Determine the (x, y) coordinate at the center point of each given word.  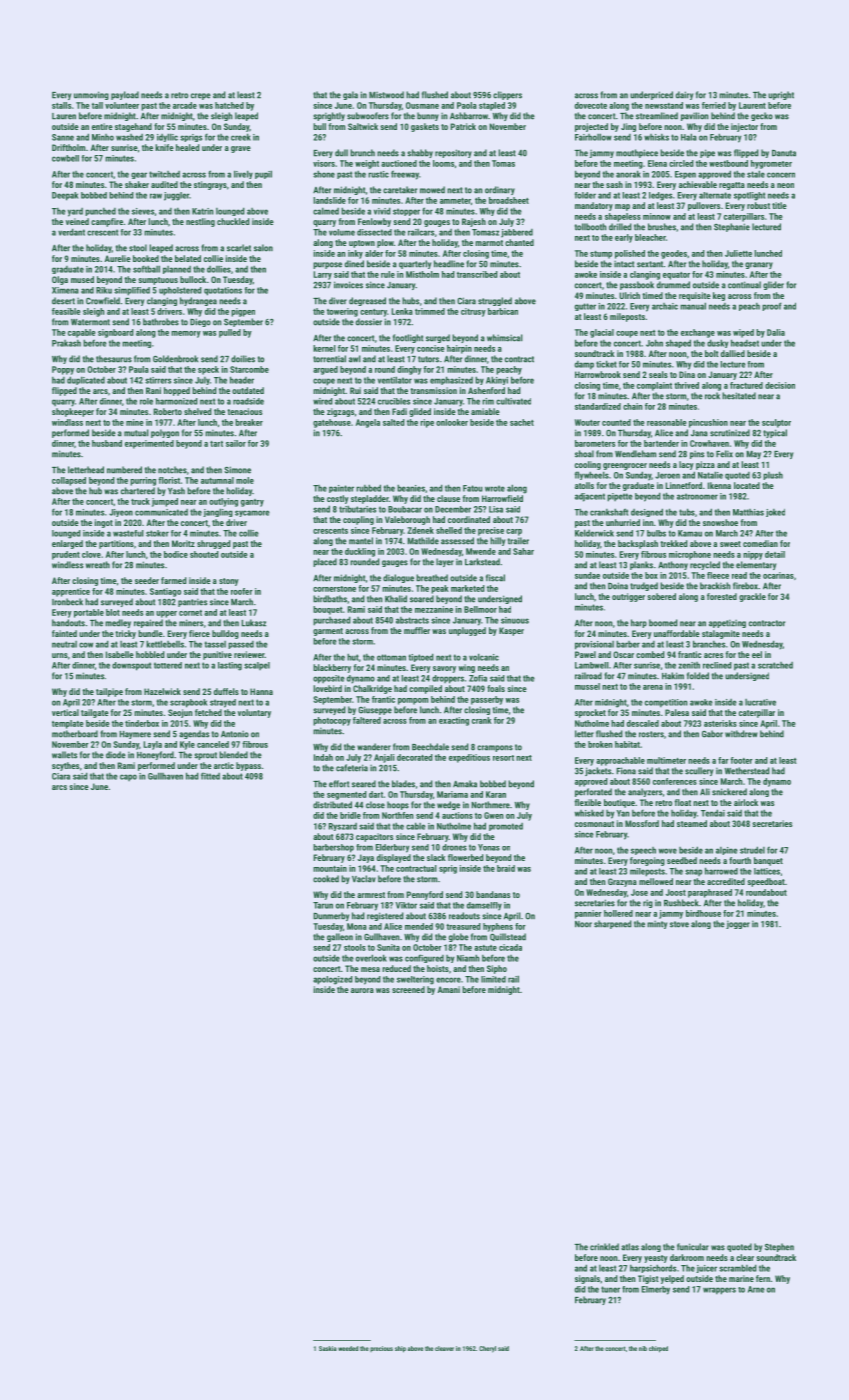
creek (241, 137)
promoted (506, 827)
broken (600, 744)
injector (744, 127)
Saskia (328, 1348)
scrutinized (730, 433)
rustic (378, 174)
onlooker (452, 422)
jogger (738, 924)
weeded (348, 1348)
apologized (333, 980)
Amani (449, 989)
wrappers (719, 1291)
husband (107, 443)
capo (128, 777)
